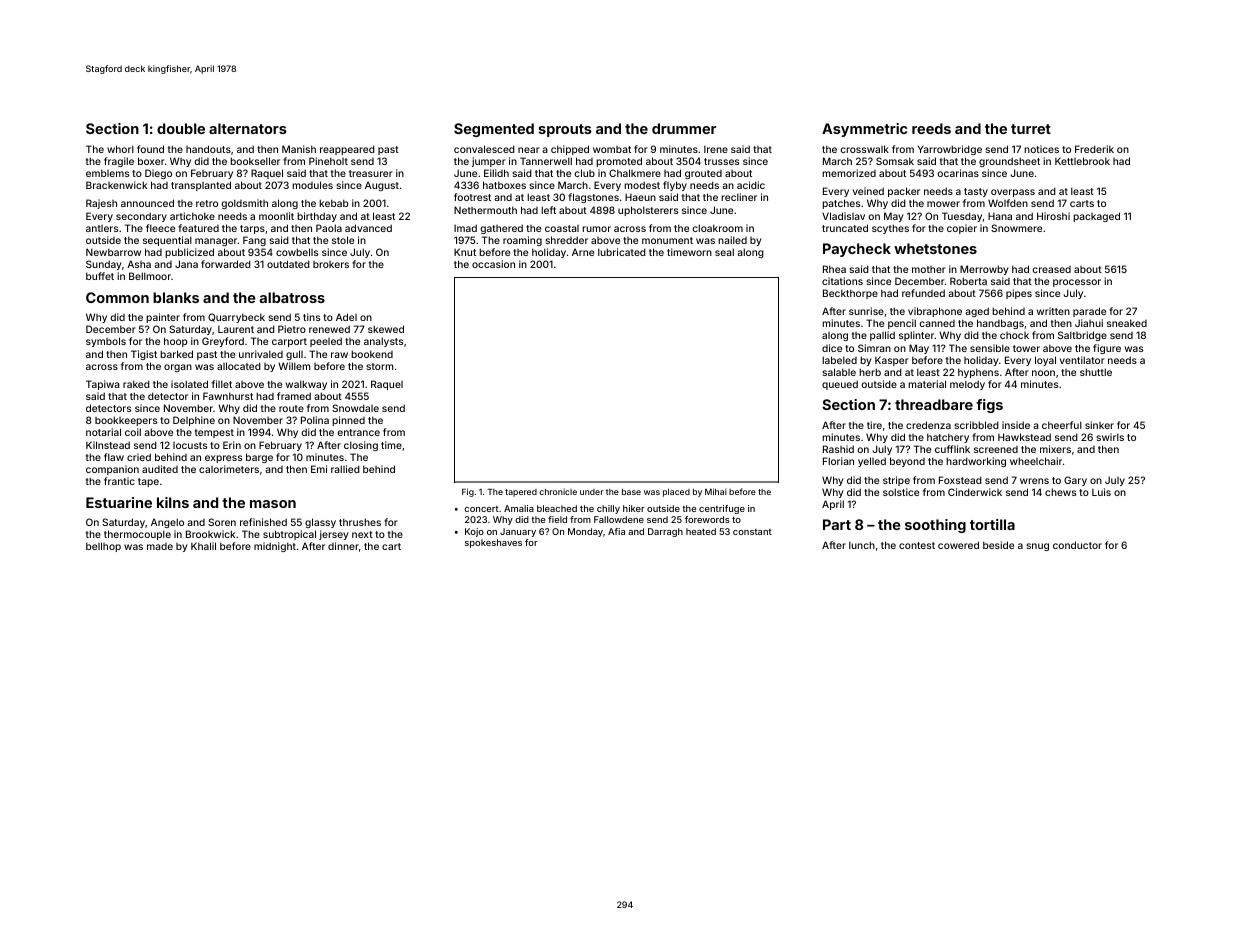  Describe the element at coordinates (360, 522) in the screenshot. I see `thrushes` at that location.
